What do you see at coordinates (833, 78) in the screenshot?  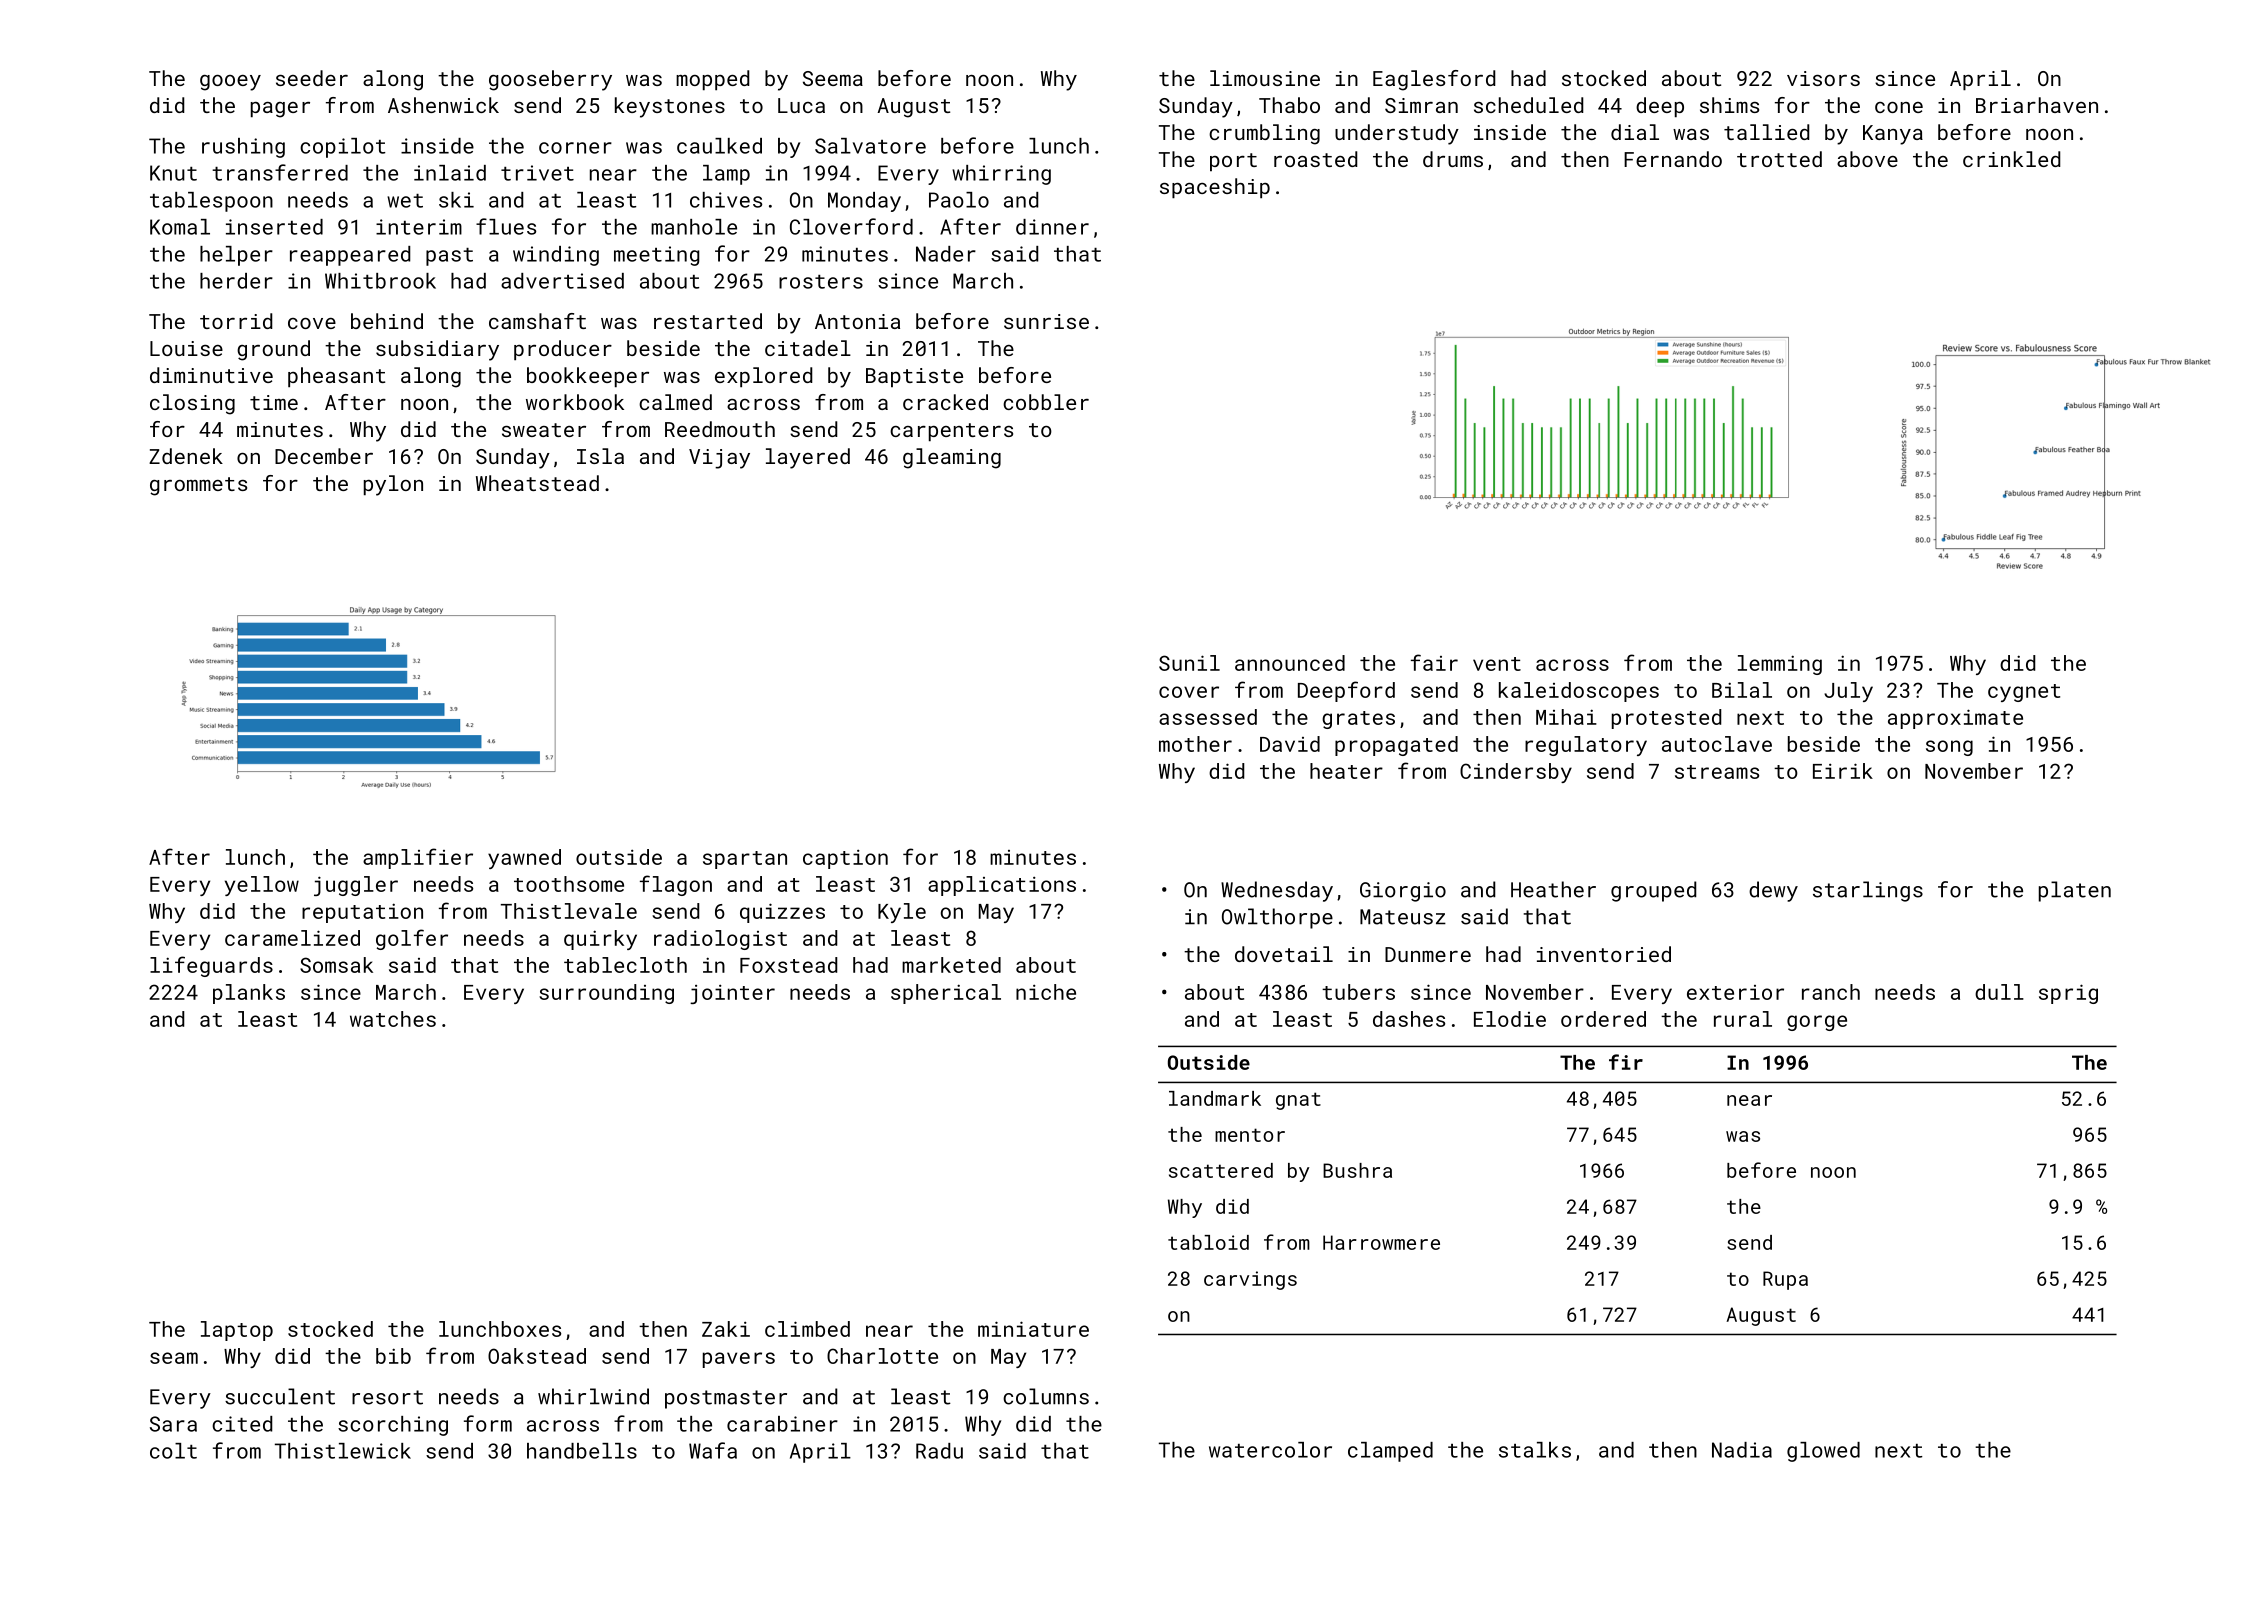 I see `Seema` at bounding box center [833, 78].
